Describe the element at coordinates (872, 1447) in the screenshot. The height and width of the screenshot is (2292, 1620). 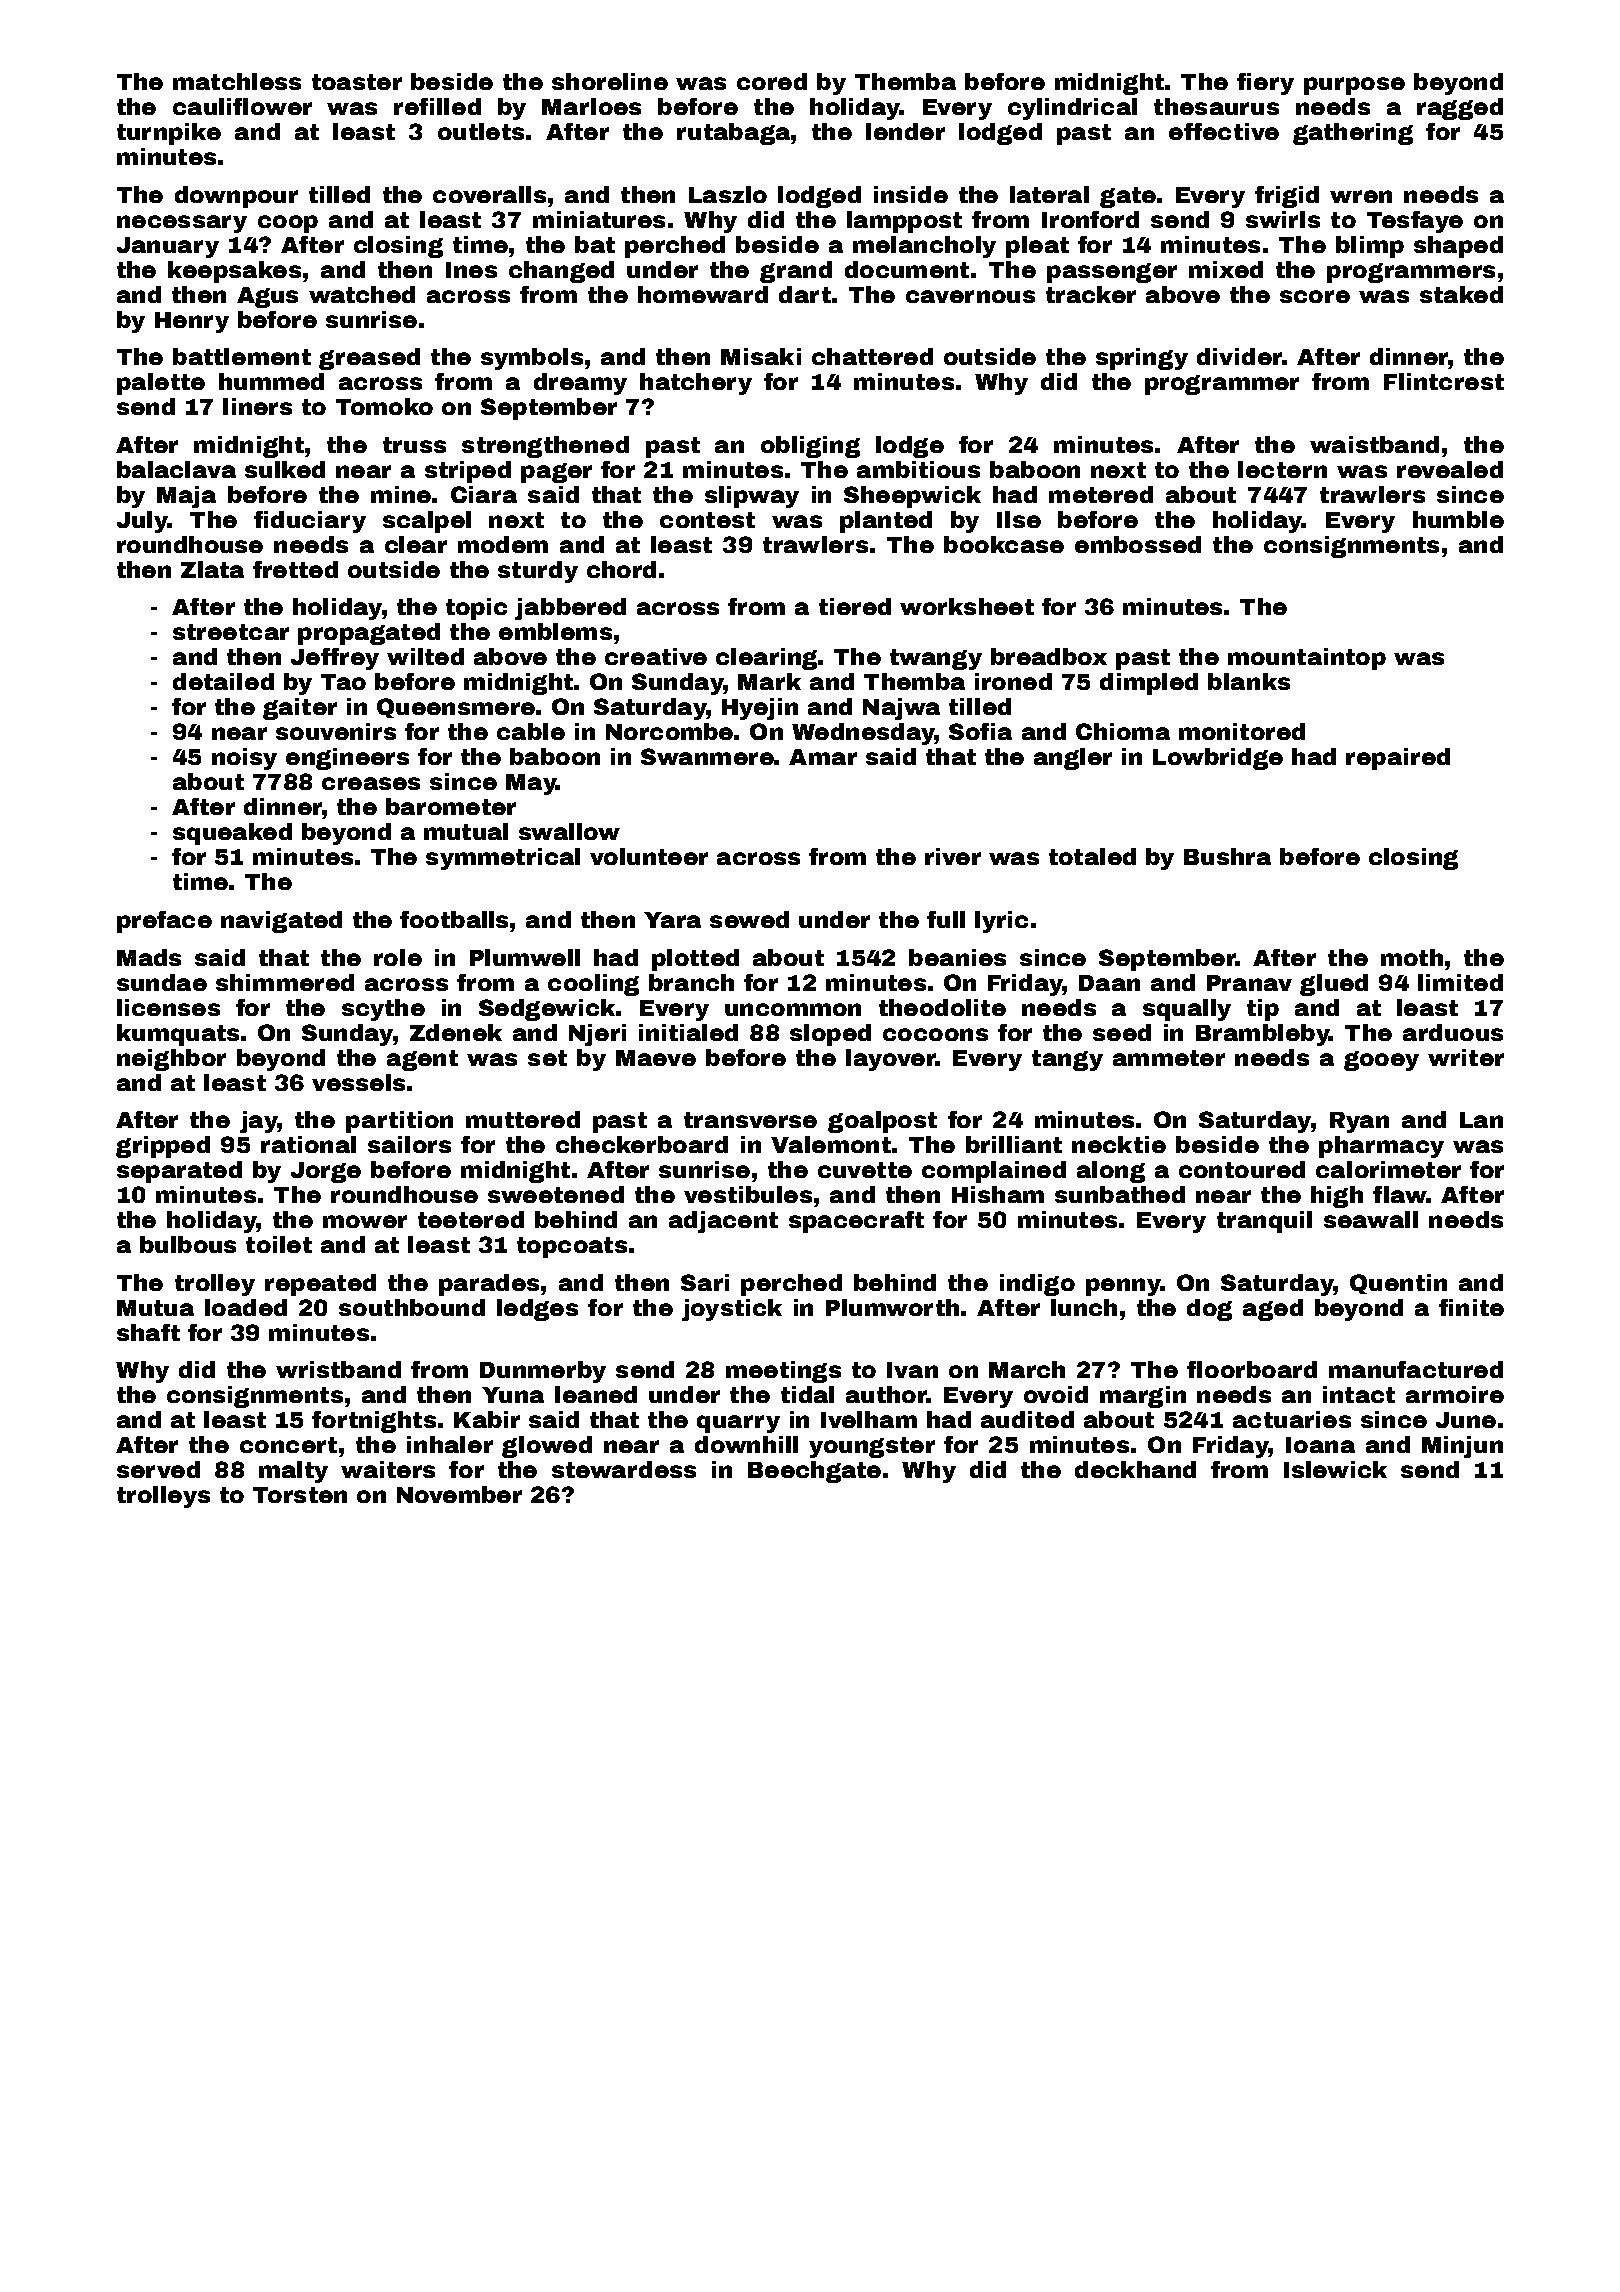
I see `youngster` at that location.
